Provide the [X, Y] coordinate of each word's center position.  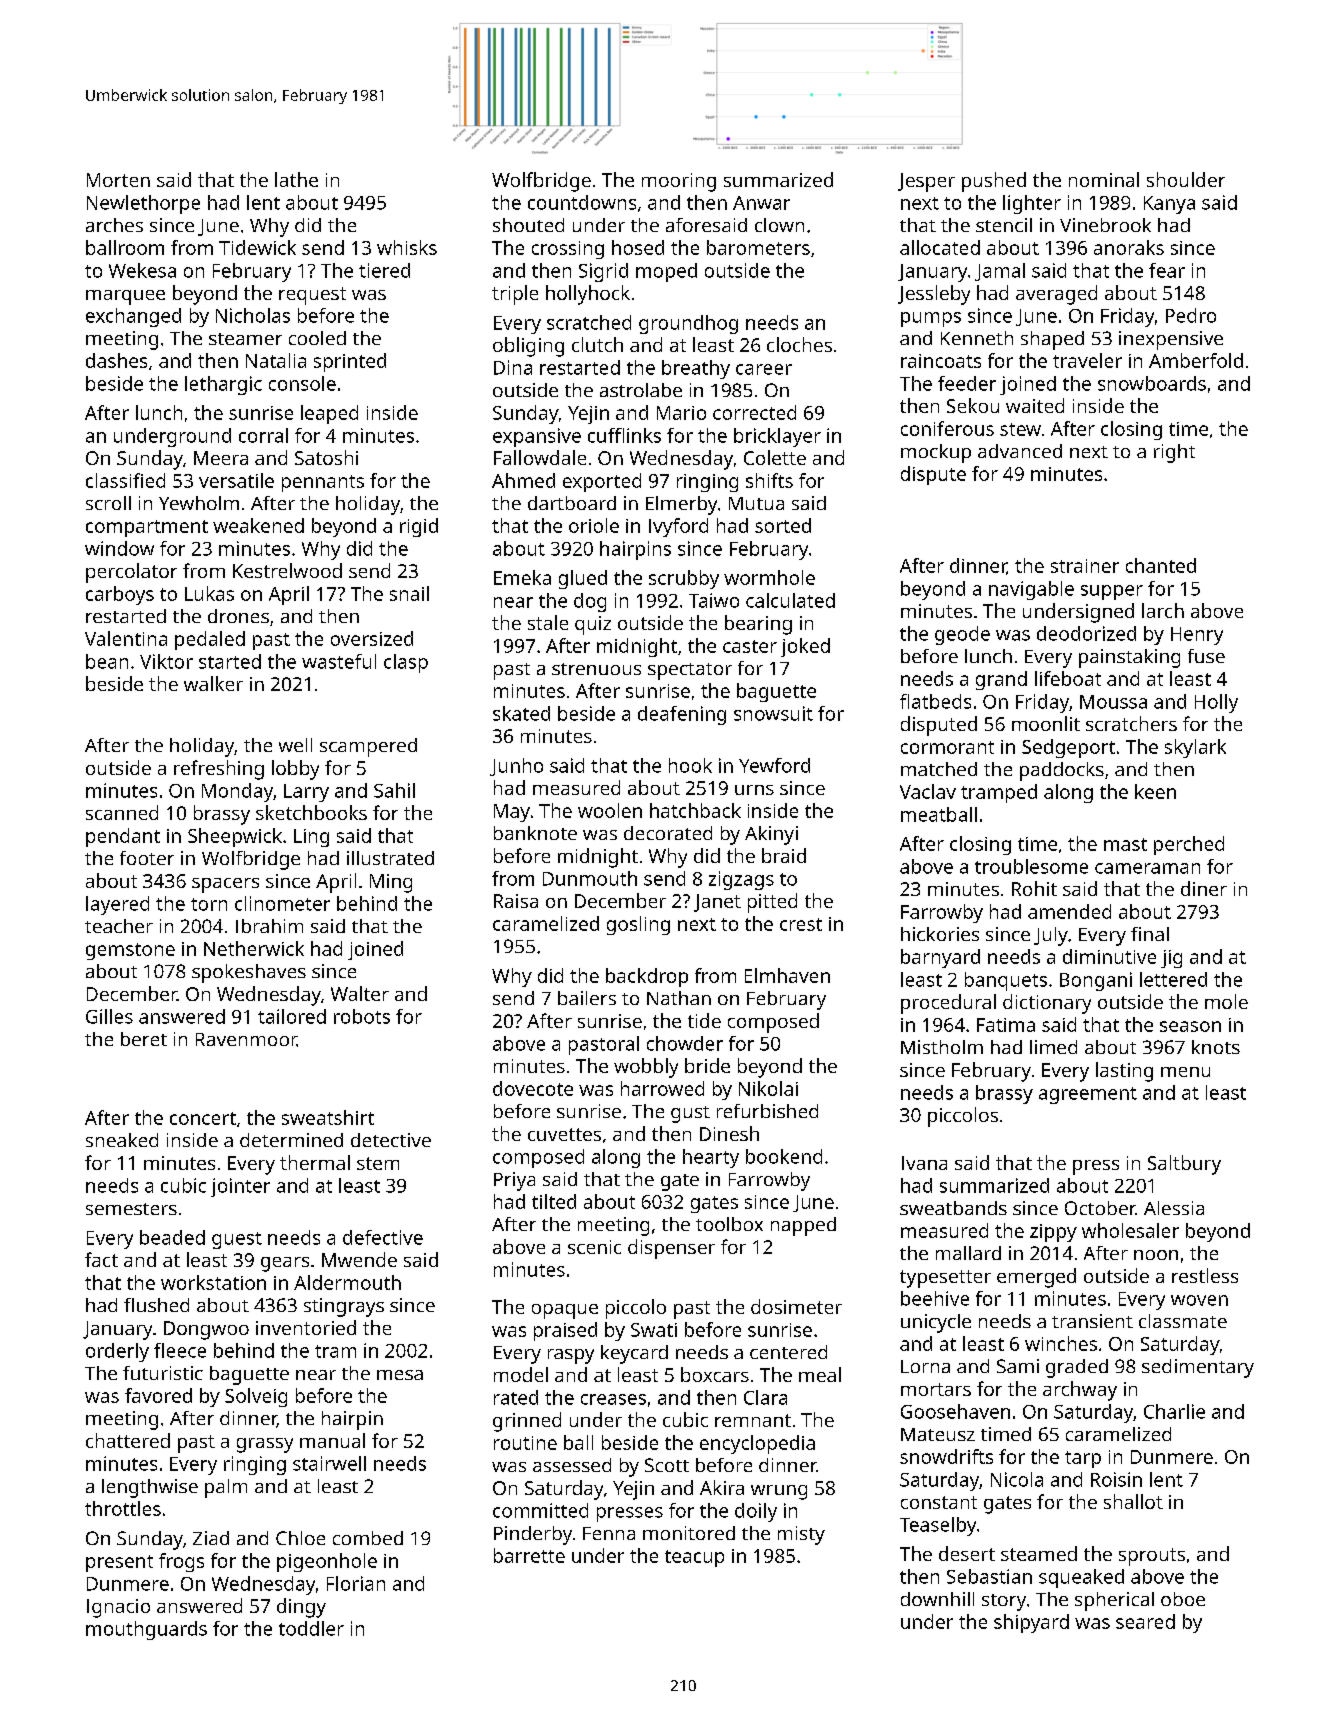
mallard [968, 1253]
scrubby [684, 579]
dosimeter [796, 1306]
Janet [717, 903]
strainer [1085, 566]
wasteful [339, 661]
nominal [1104, 179]
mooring [679, 182]
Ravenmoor [246, 1039]
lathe [296, 179]
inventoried [306, 1327]
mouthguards [146, 1630]
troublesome [1031, 866]
